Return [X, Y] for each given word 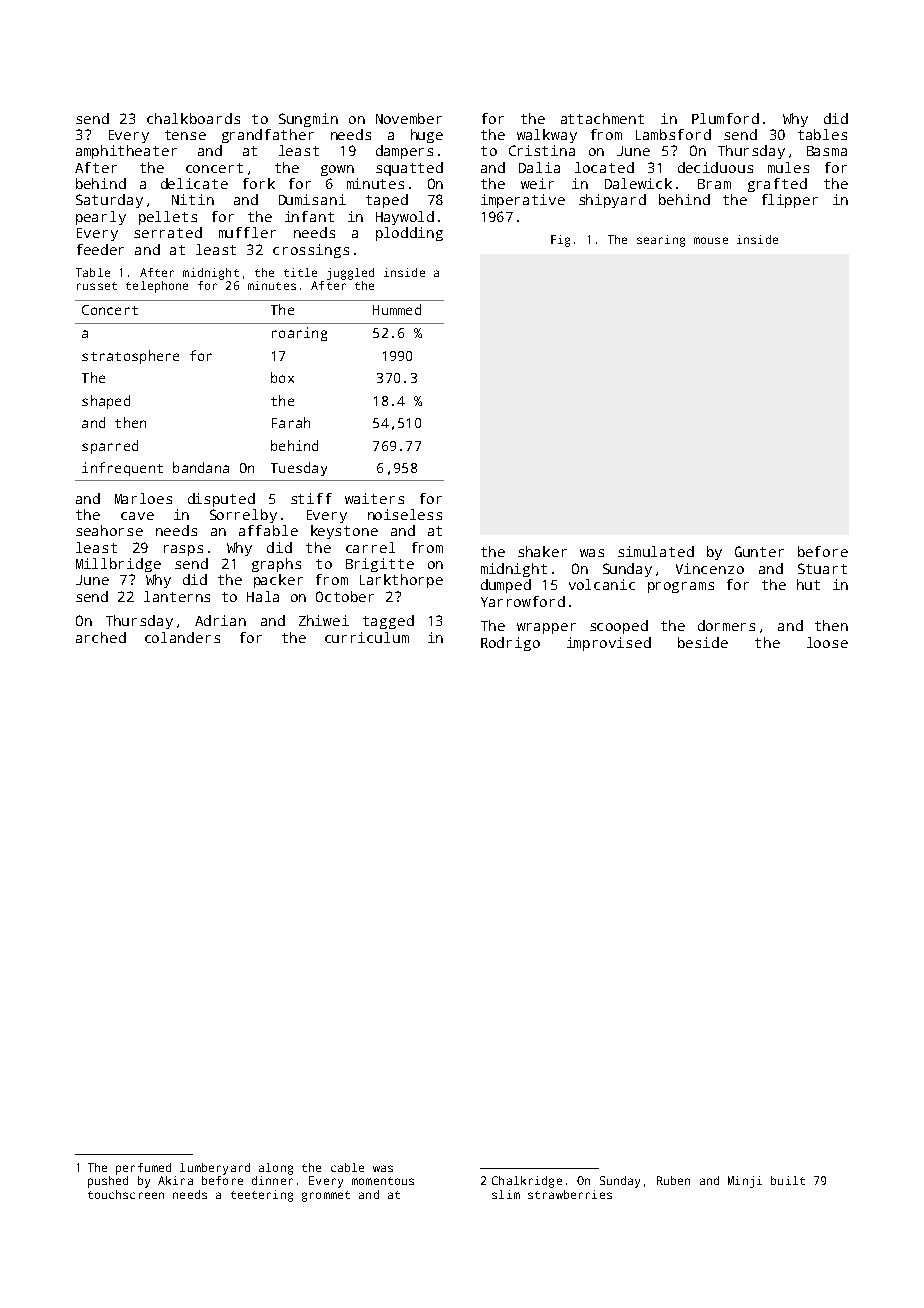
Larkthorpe [401, 581]
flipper [790, 201]
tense [185, 135]
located [604, 167]
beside [703, 642]
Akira [175, 1180]
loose [827, 642]
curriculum [367, 637]
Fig [560, 241]
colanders [182, 637]
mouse [711, 240]
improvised [609, 644]
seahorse [109, 530]
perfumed [143, 1169]
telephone [157, 287]
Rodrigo [510, 644]
